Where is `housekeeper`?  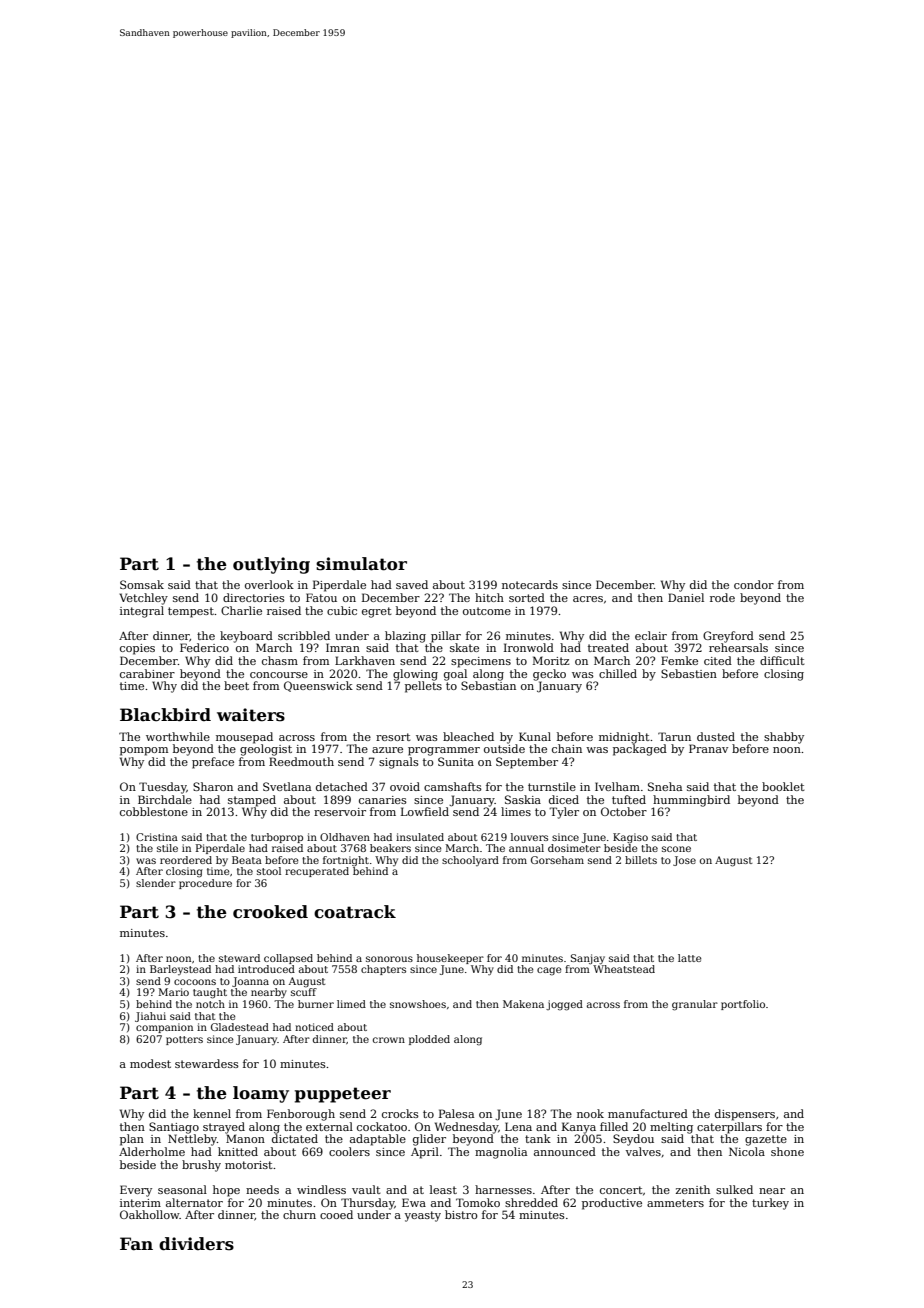
housekeeper is located at coordinates (450, 959).
